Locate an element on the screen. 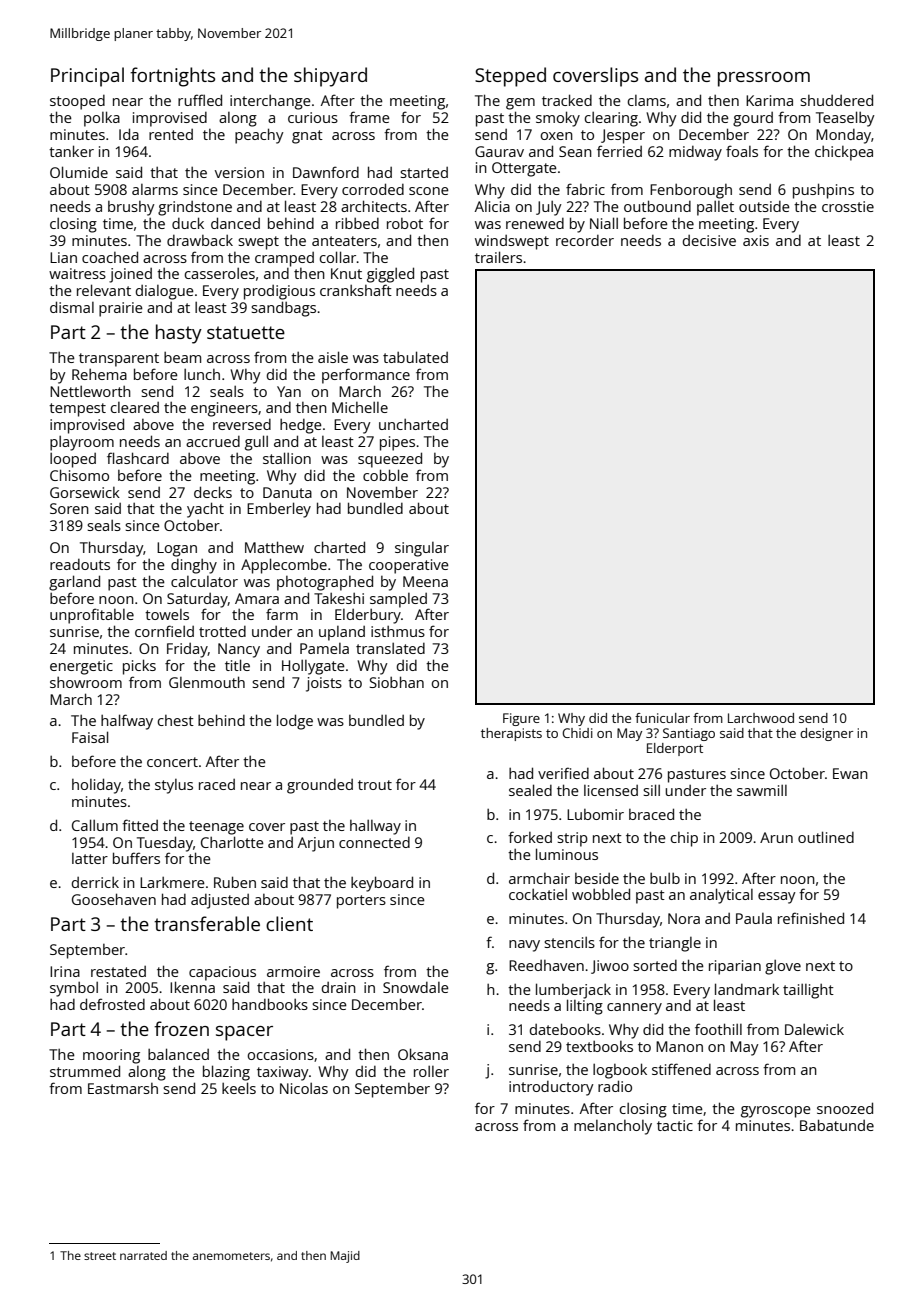 The image size is (924, 1308). Elderbury is located at coordinates (368, 616).
